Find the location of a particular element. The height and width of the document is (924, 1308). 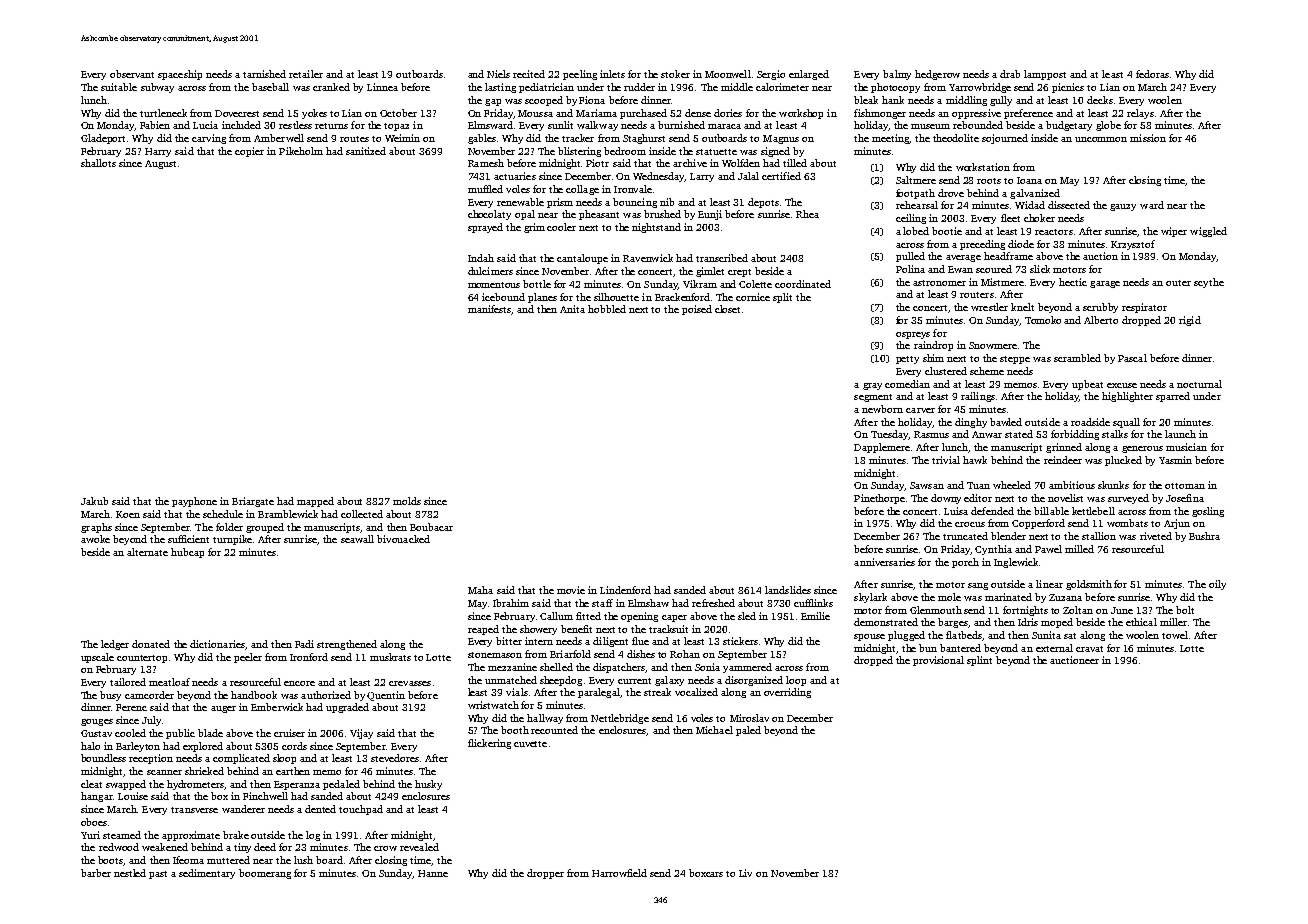

yokes is located at coordinates (314, 114).
